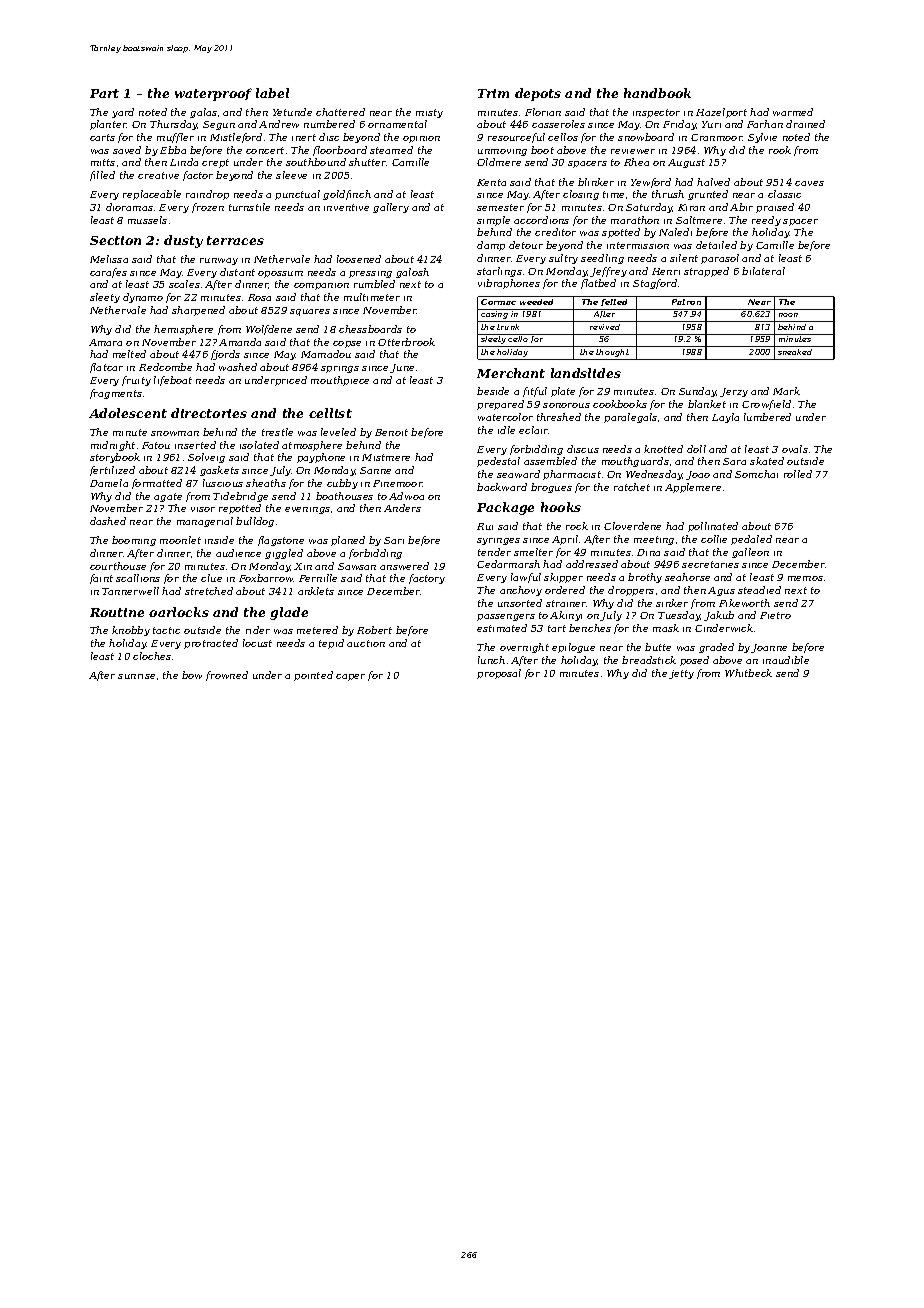 The image size is (924, 1308). Describe the element at coordinates (693, 488) in the screenshot. I see `Applemere` at that location.
